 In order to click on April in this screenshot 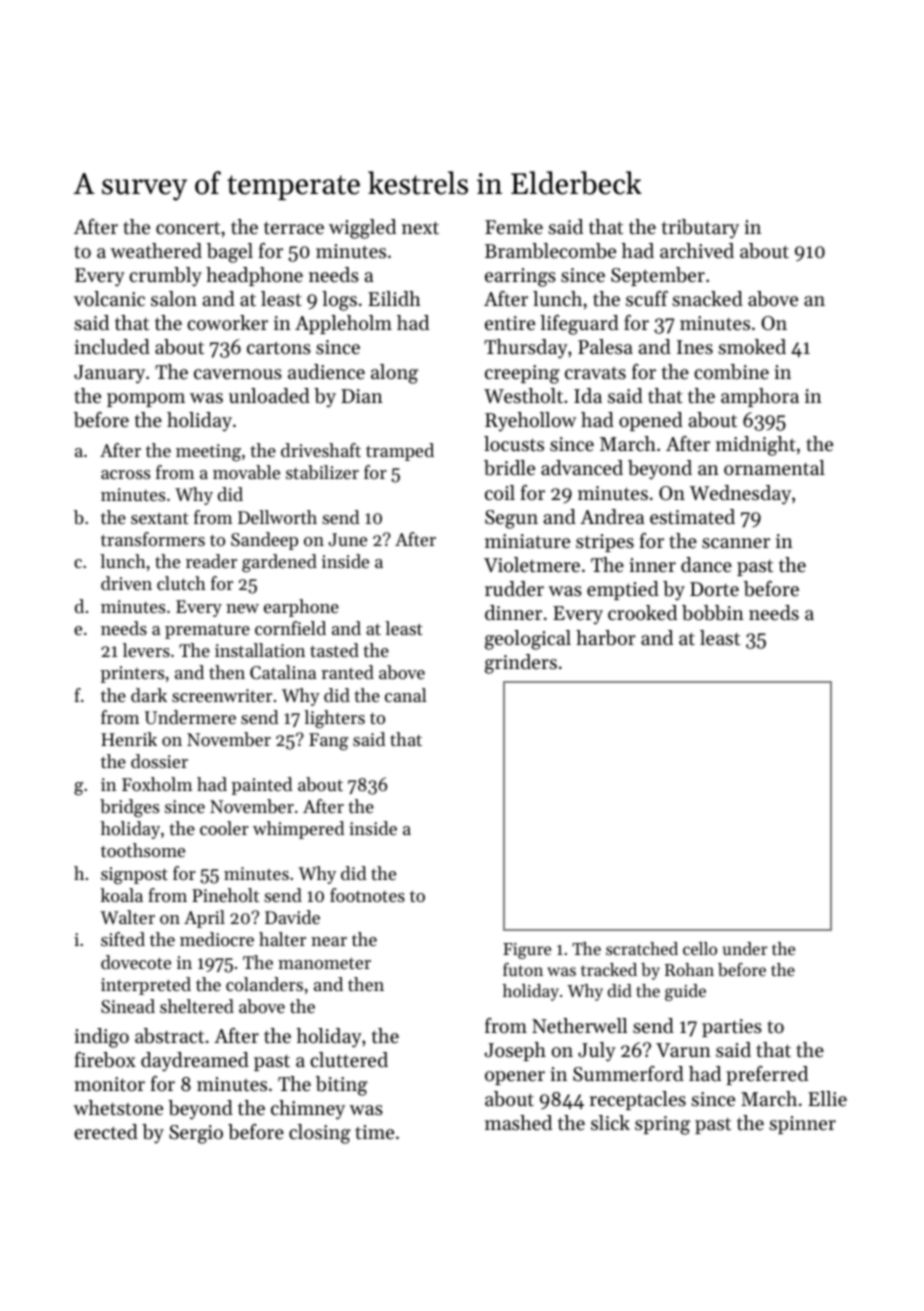, I will do `click(204, 919)`.
